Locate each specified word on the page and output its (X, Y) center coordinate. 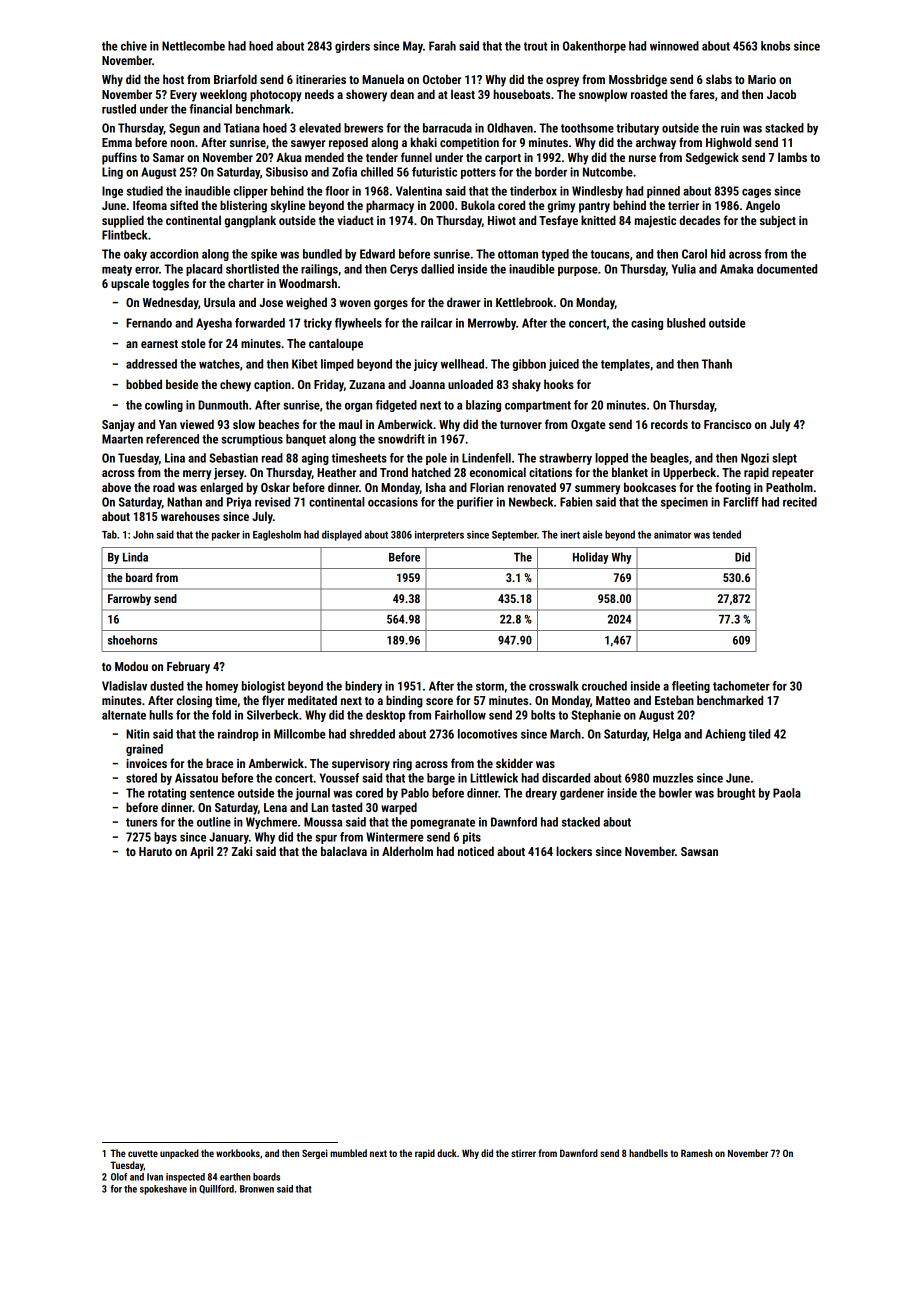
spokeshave (163, 1190)
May (413, 47)
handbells (648, 1153)
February (188, 667)
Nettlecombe (193, 46)
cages (756, 193)
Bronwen (257, 1189)
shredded (372, 734)
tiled (759, 734)
